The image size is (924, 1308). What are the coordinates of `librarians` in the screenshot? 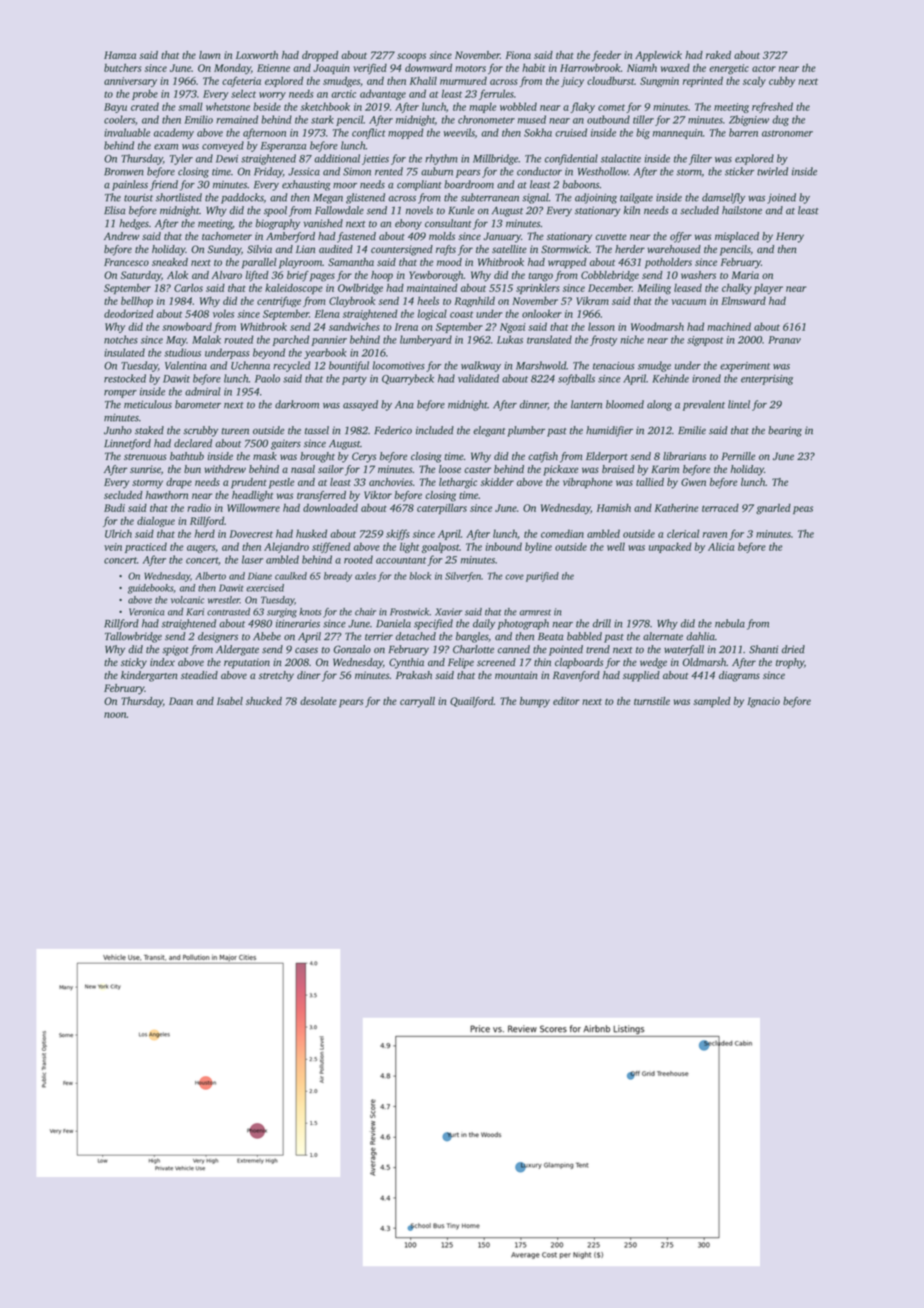 It's located at (684, 456).
